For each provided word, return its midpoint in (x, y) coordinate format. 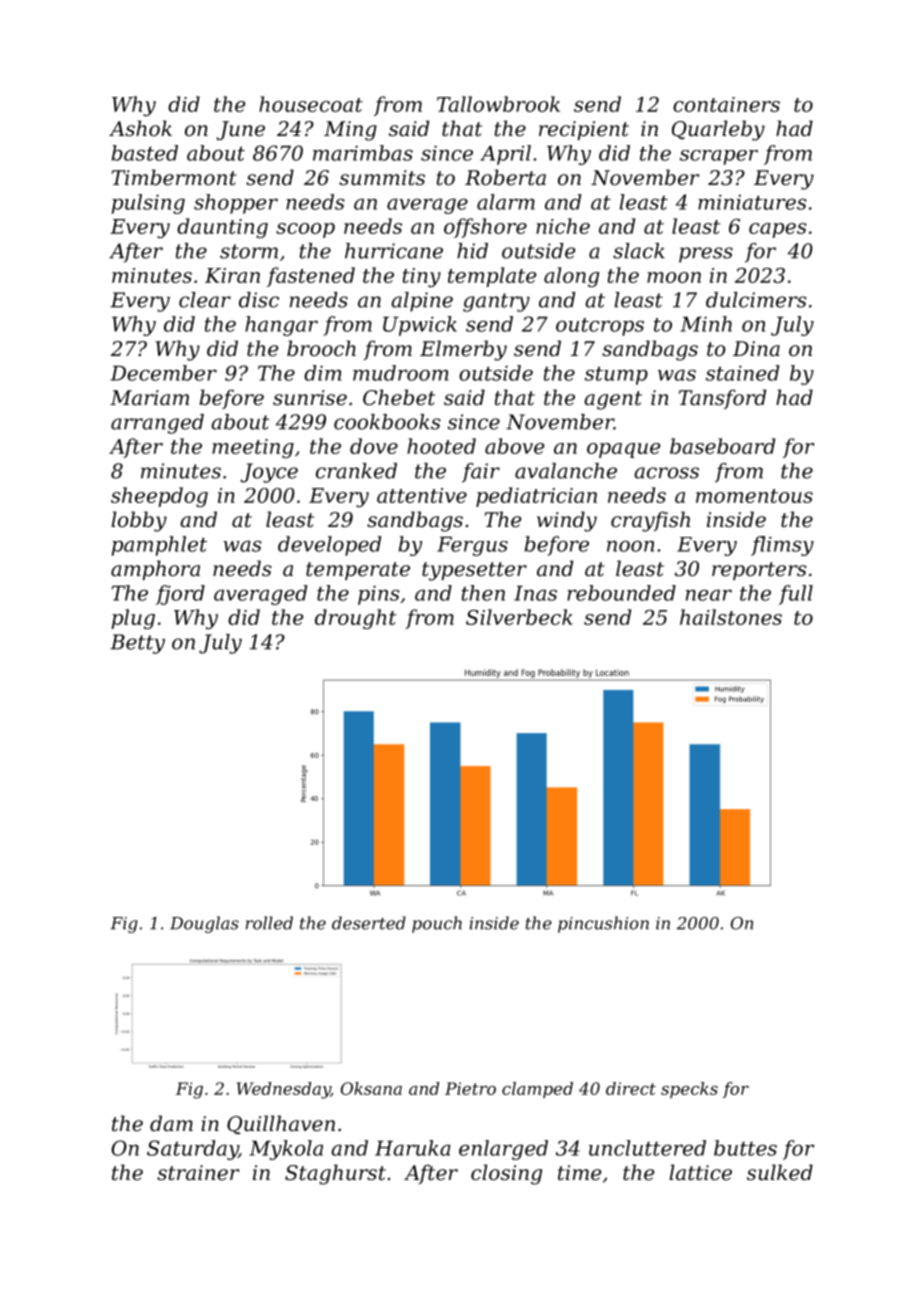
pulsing (148, 204)
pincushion (603, 924)
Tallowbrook (498, 104)
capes (778, 230)
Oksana (371, 1088)
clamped (537, 1090)
